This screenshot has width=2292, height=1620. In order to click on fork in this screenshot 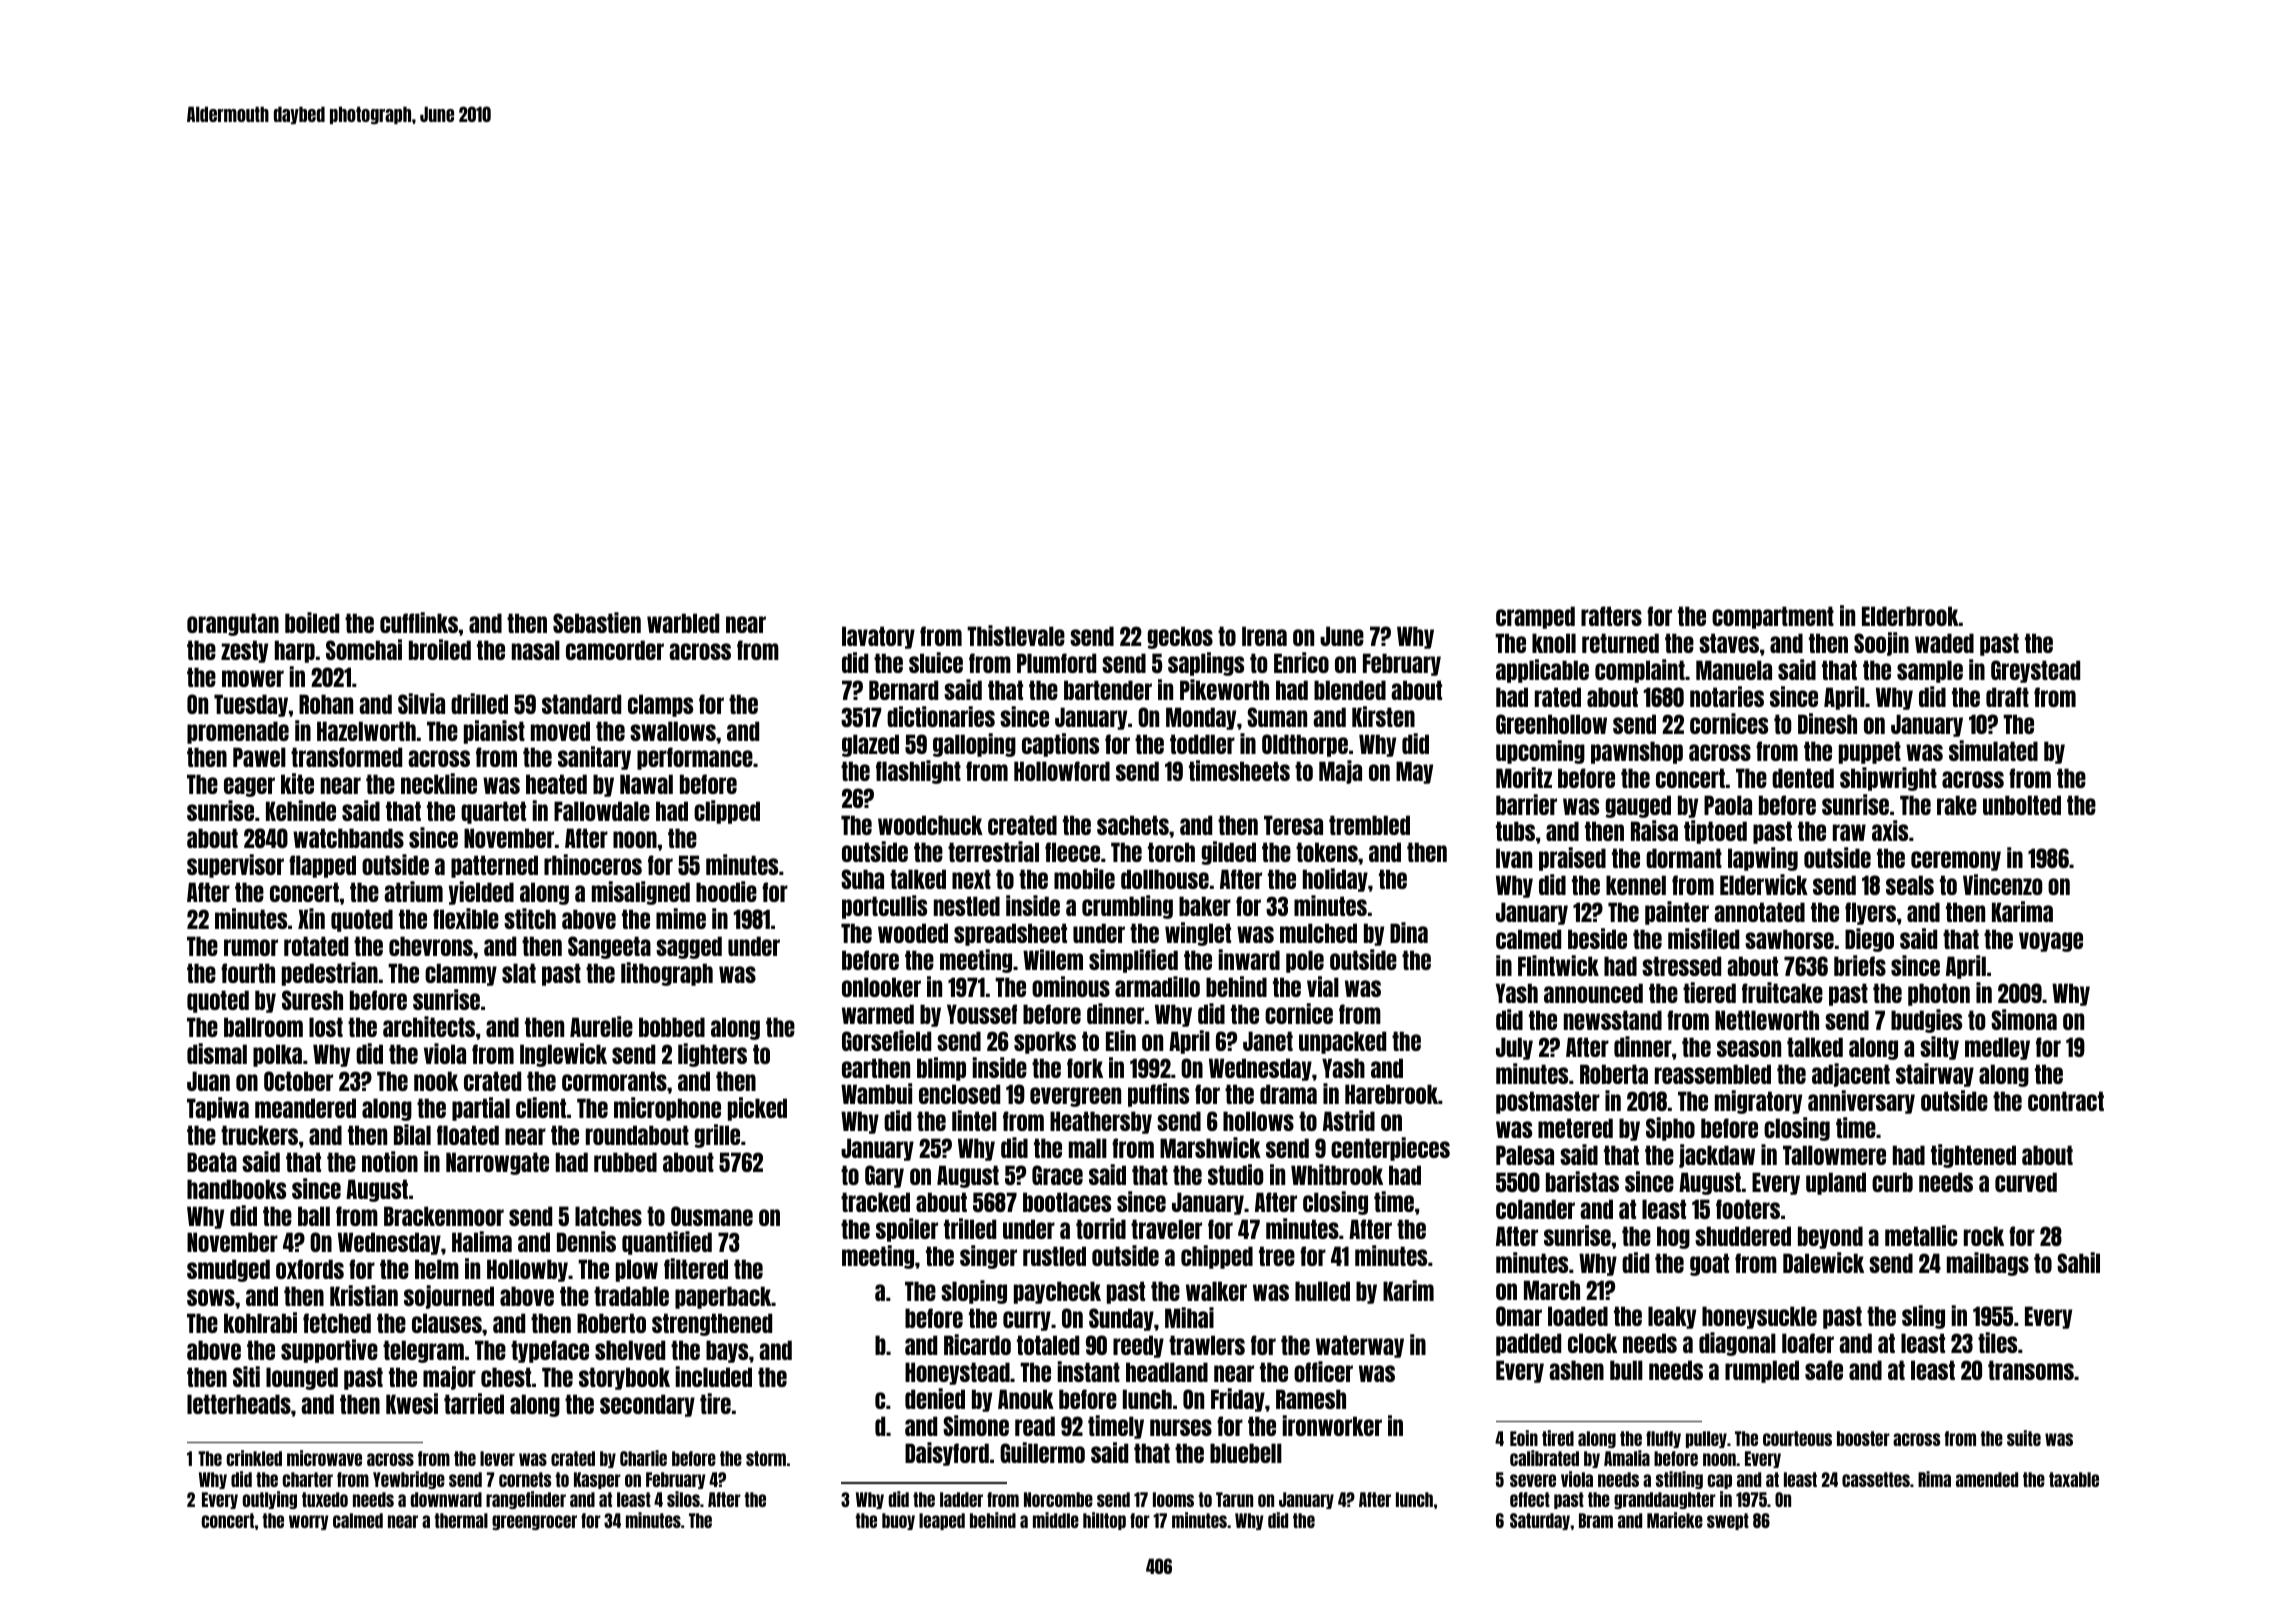, I will do `click(1085, 1068)`.
